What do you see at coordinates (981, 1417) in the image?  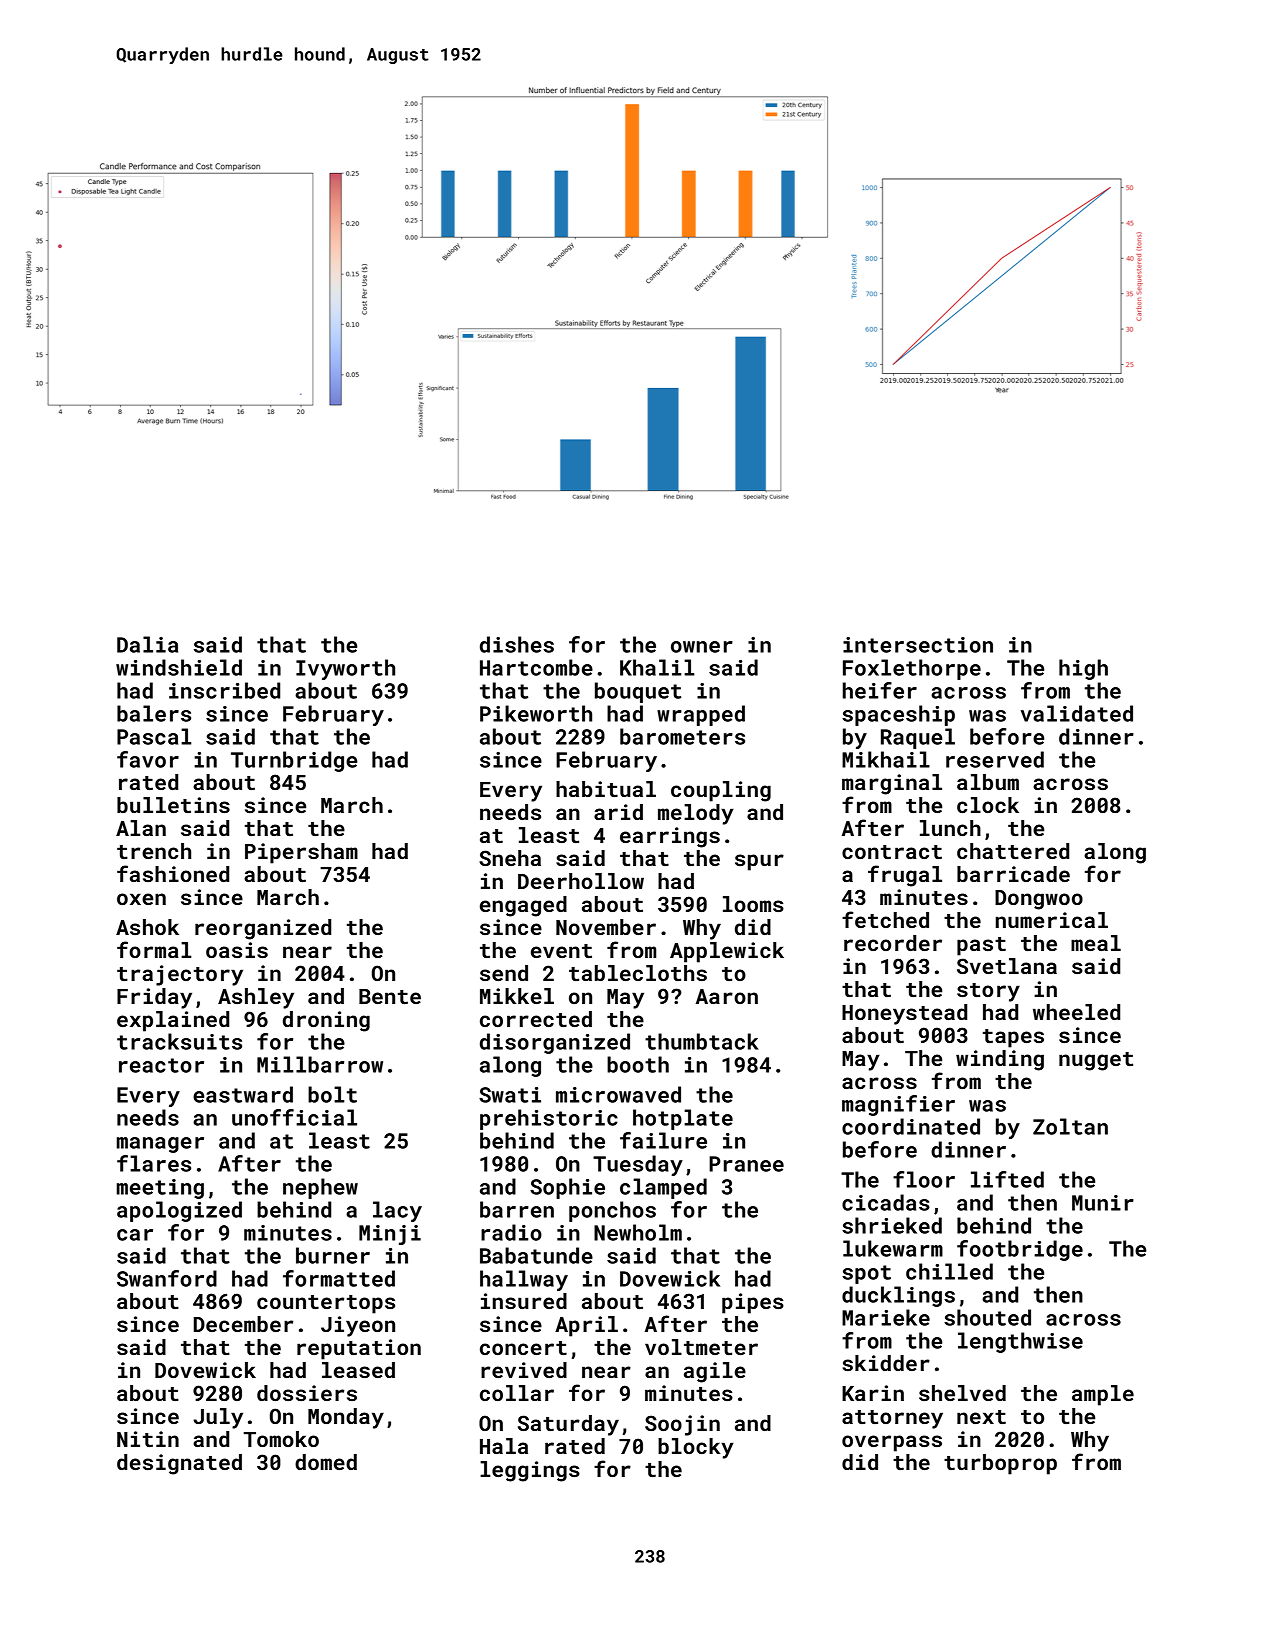 I see `next` at bounding box center [981, 1417].
